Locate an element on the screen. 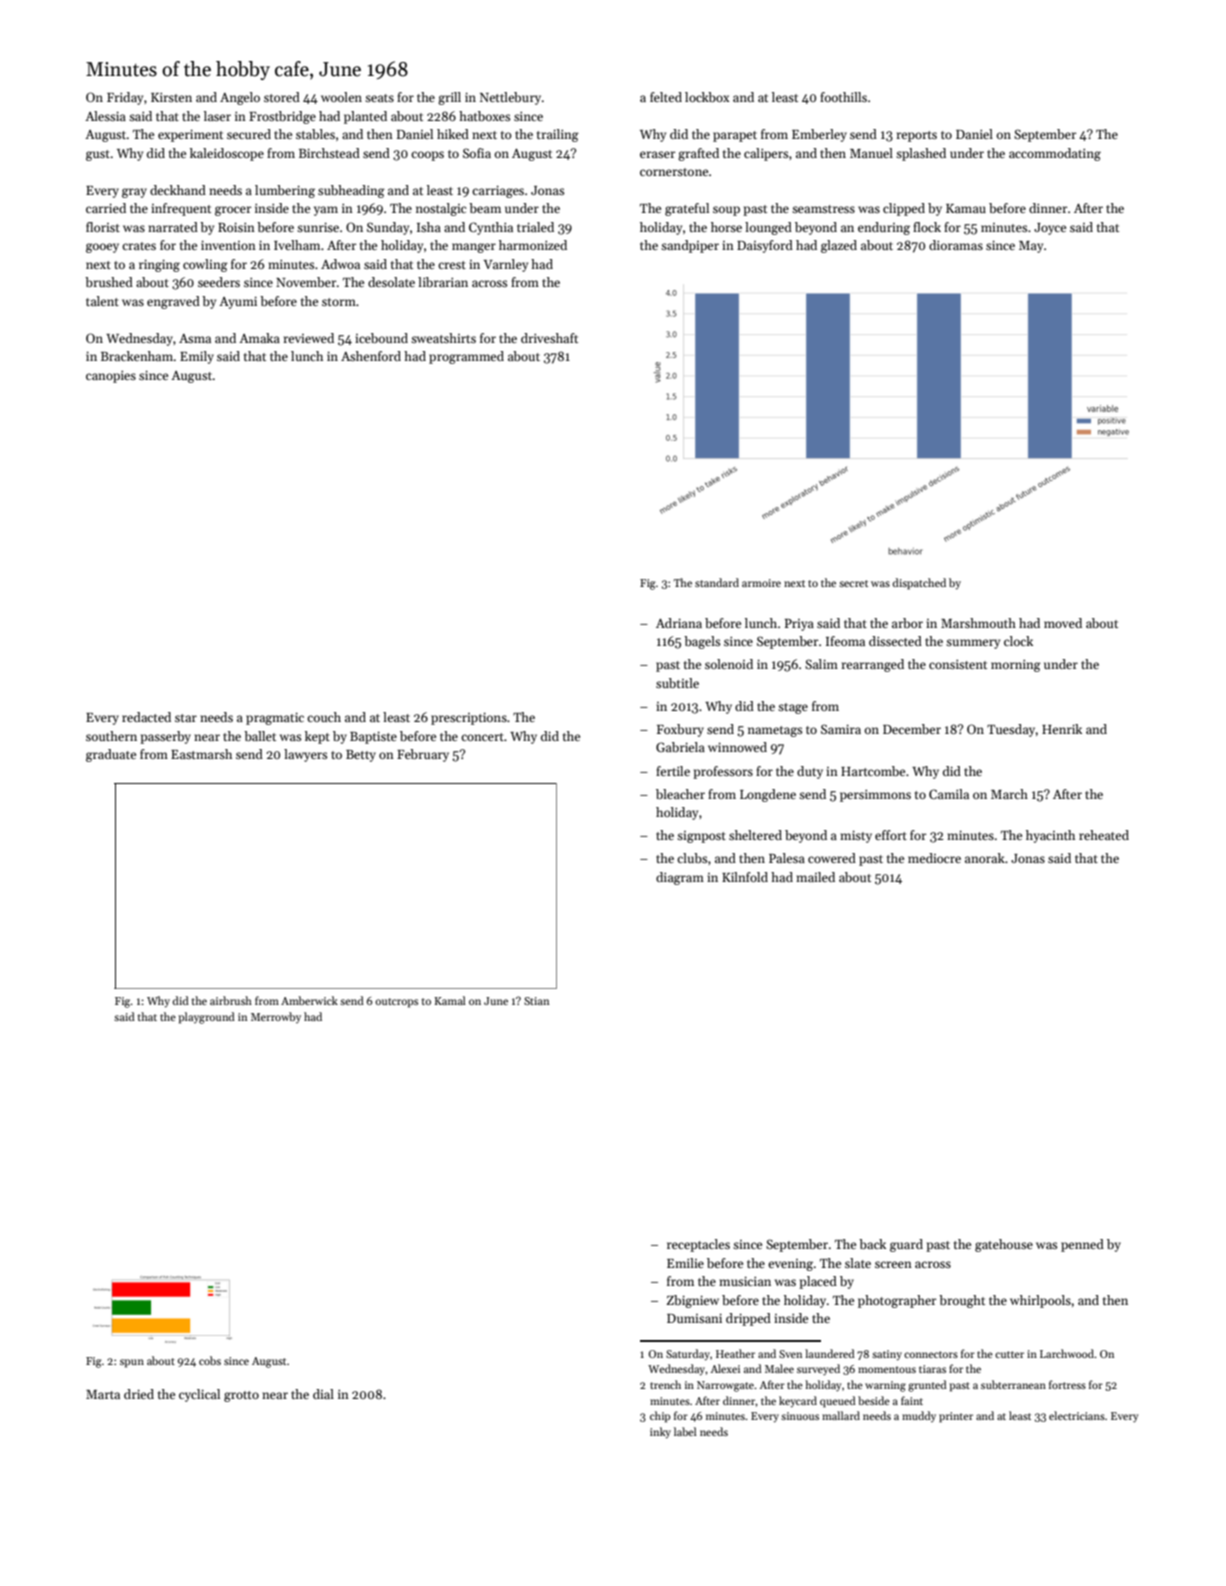 The width and height of the screenshot is (1226, 1586). canopies is located at coordinates (111, 377).
